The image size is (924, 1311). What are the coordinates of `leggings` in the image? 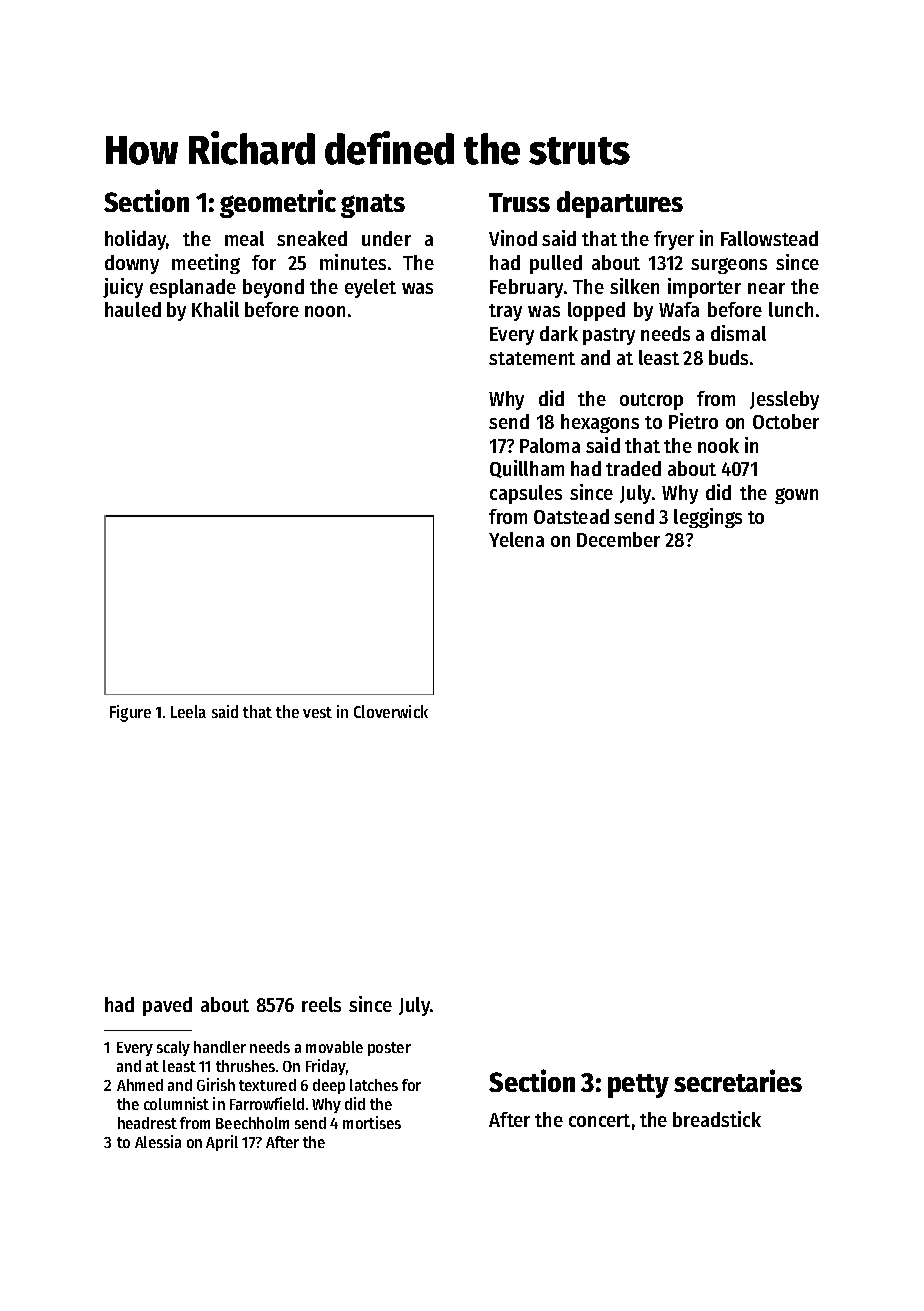 It's located at (708, 518).
